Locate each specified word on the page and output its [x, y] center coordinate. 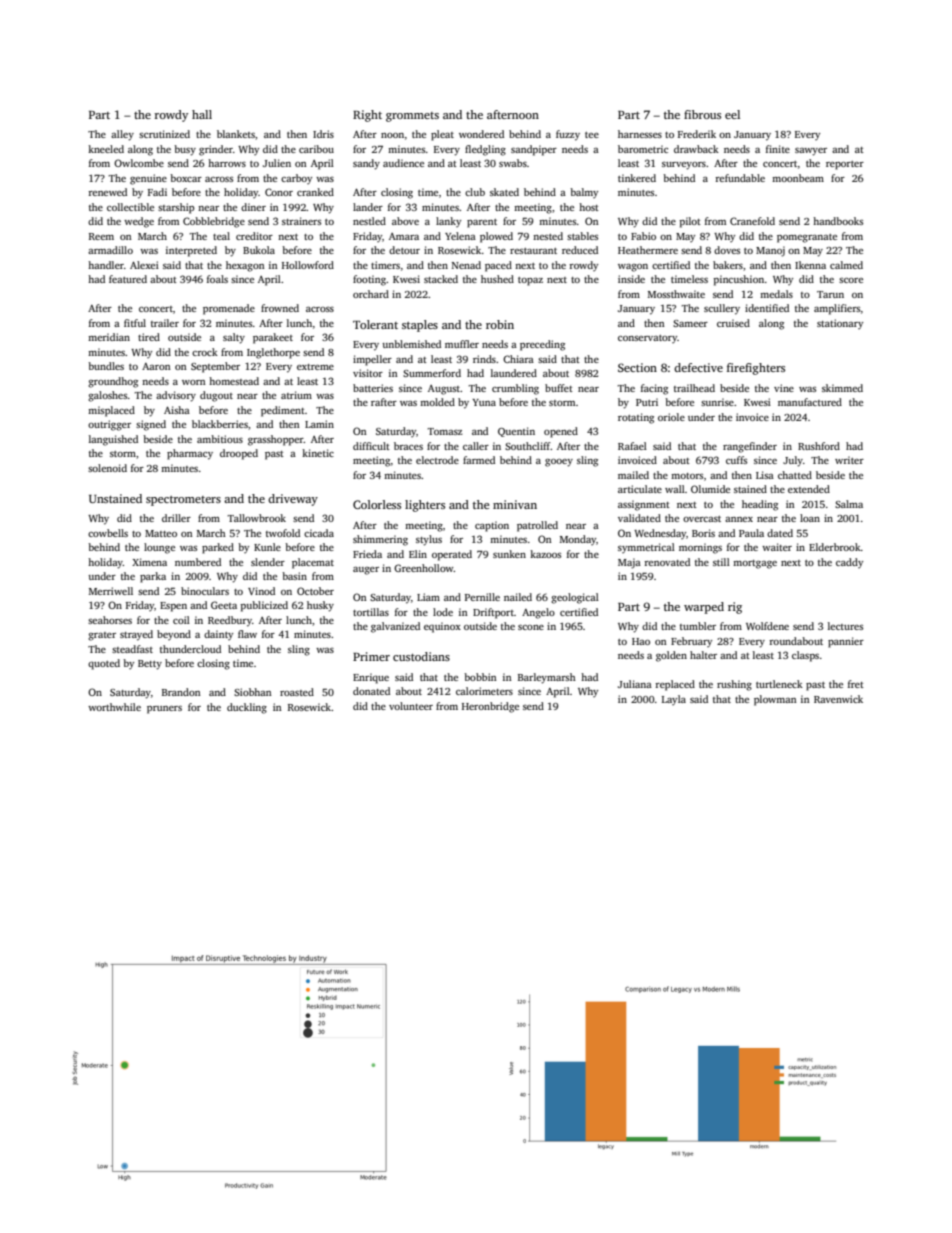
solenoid [107, 468]
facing [654, 389]
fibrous [702, 114]
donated [371, 691]
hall [202, 114]
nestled [369, 221]
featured [128, 279]
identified [767, 308]
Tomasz [445, 431]
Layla [674, 700]
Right [367, 116]
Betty [150, 665]
